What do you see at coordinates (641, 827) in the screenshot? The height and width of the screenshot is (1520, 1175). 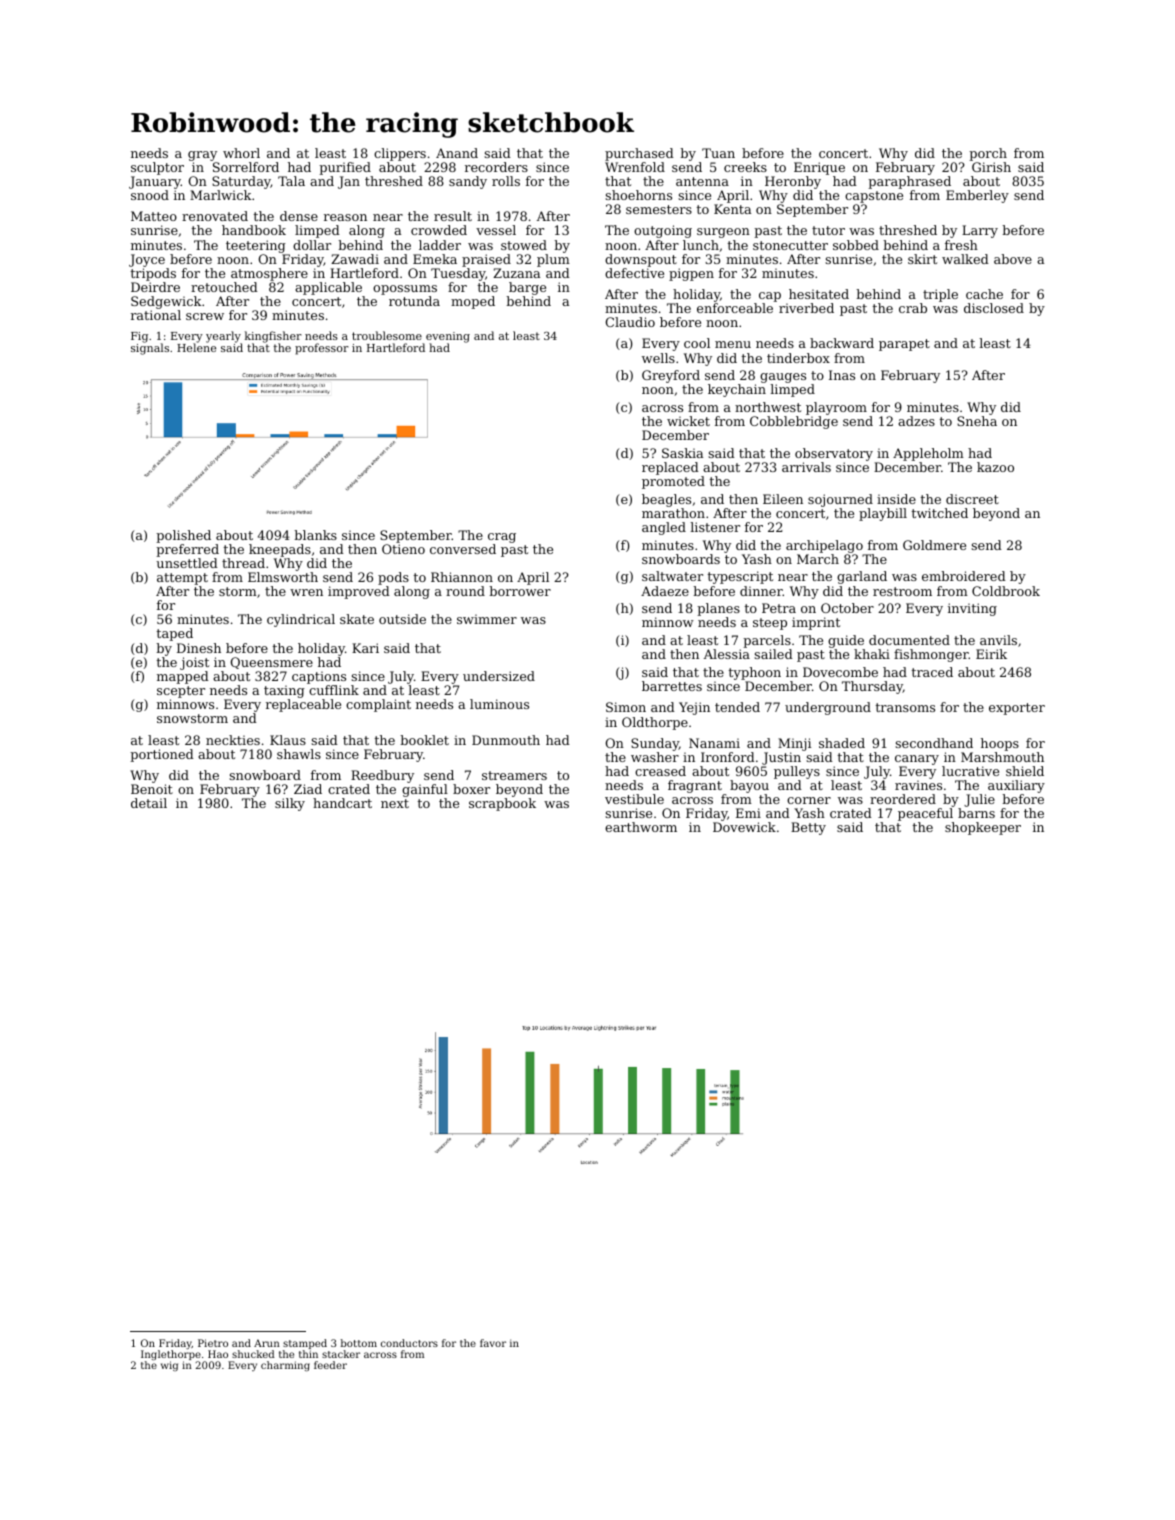 I see `earthworm` at bounding box center [641, 827].
